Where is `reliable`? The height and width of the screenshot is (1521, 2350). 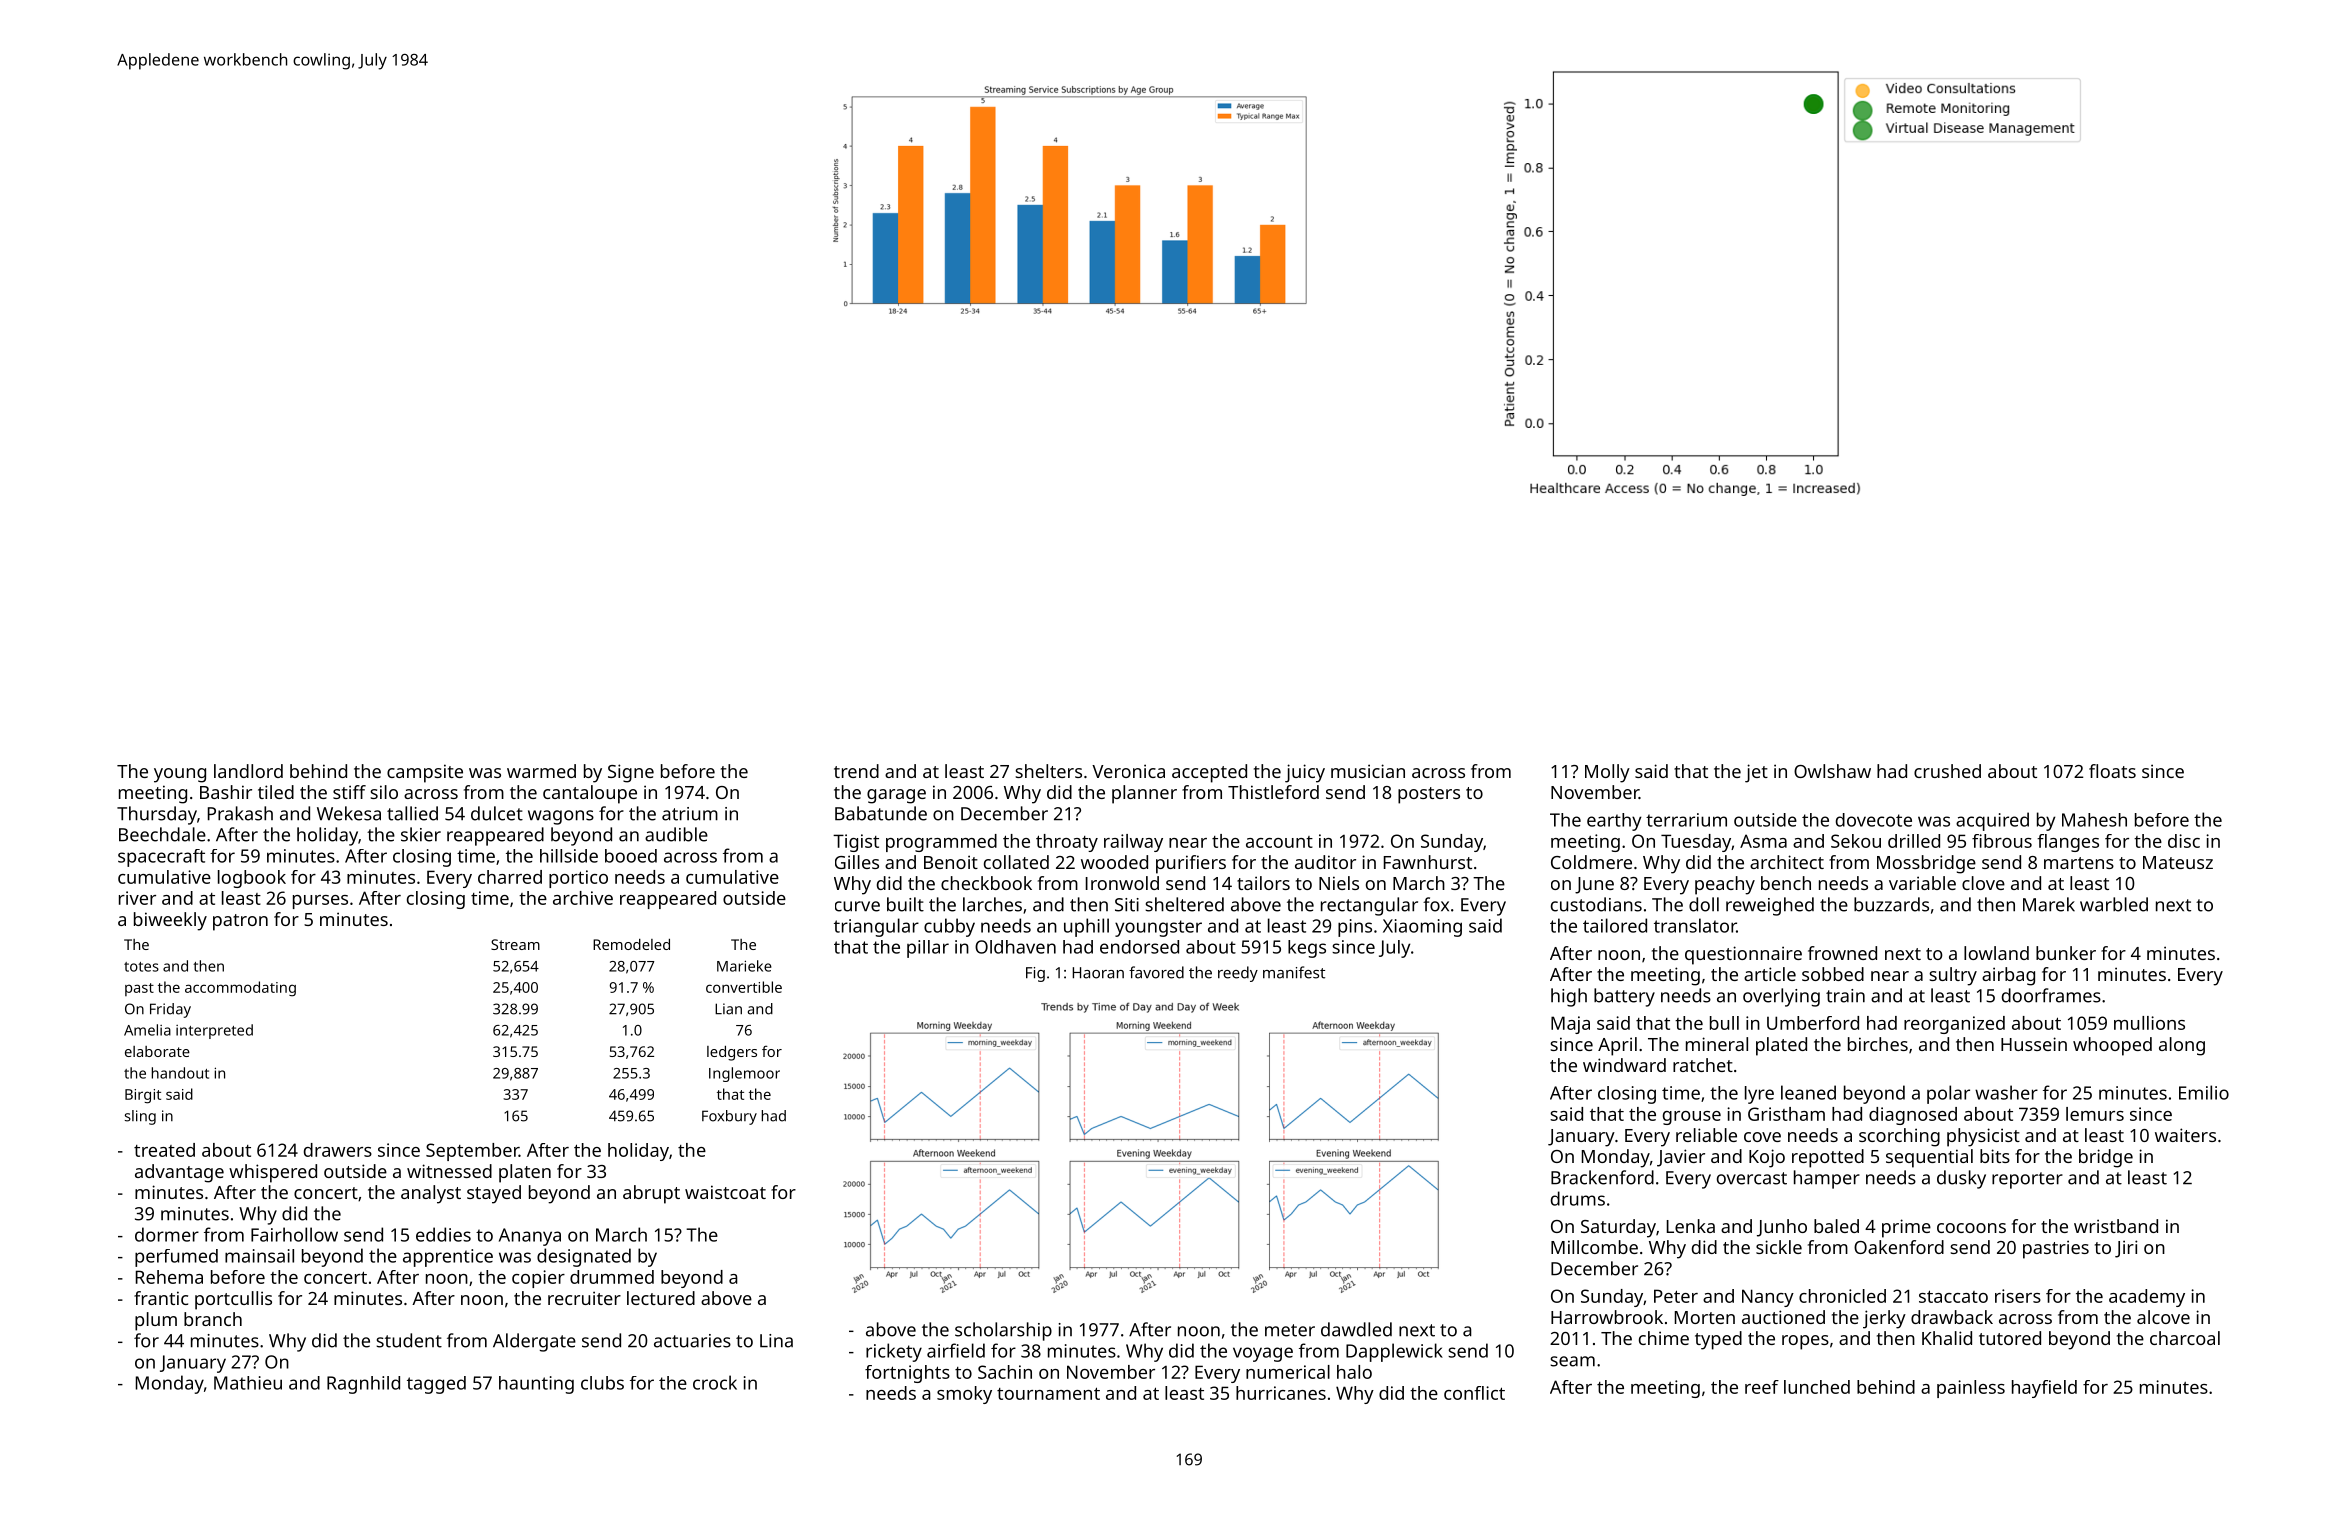
reliable is located at coordinates (1706, 1135).
